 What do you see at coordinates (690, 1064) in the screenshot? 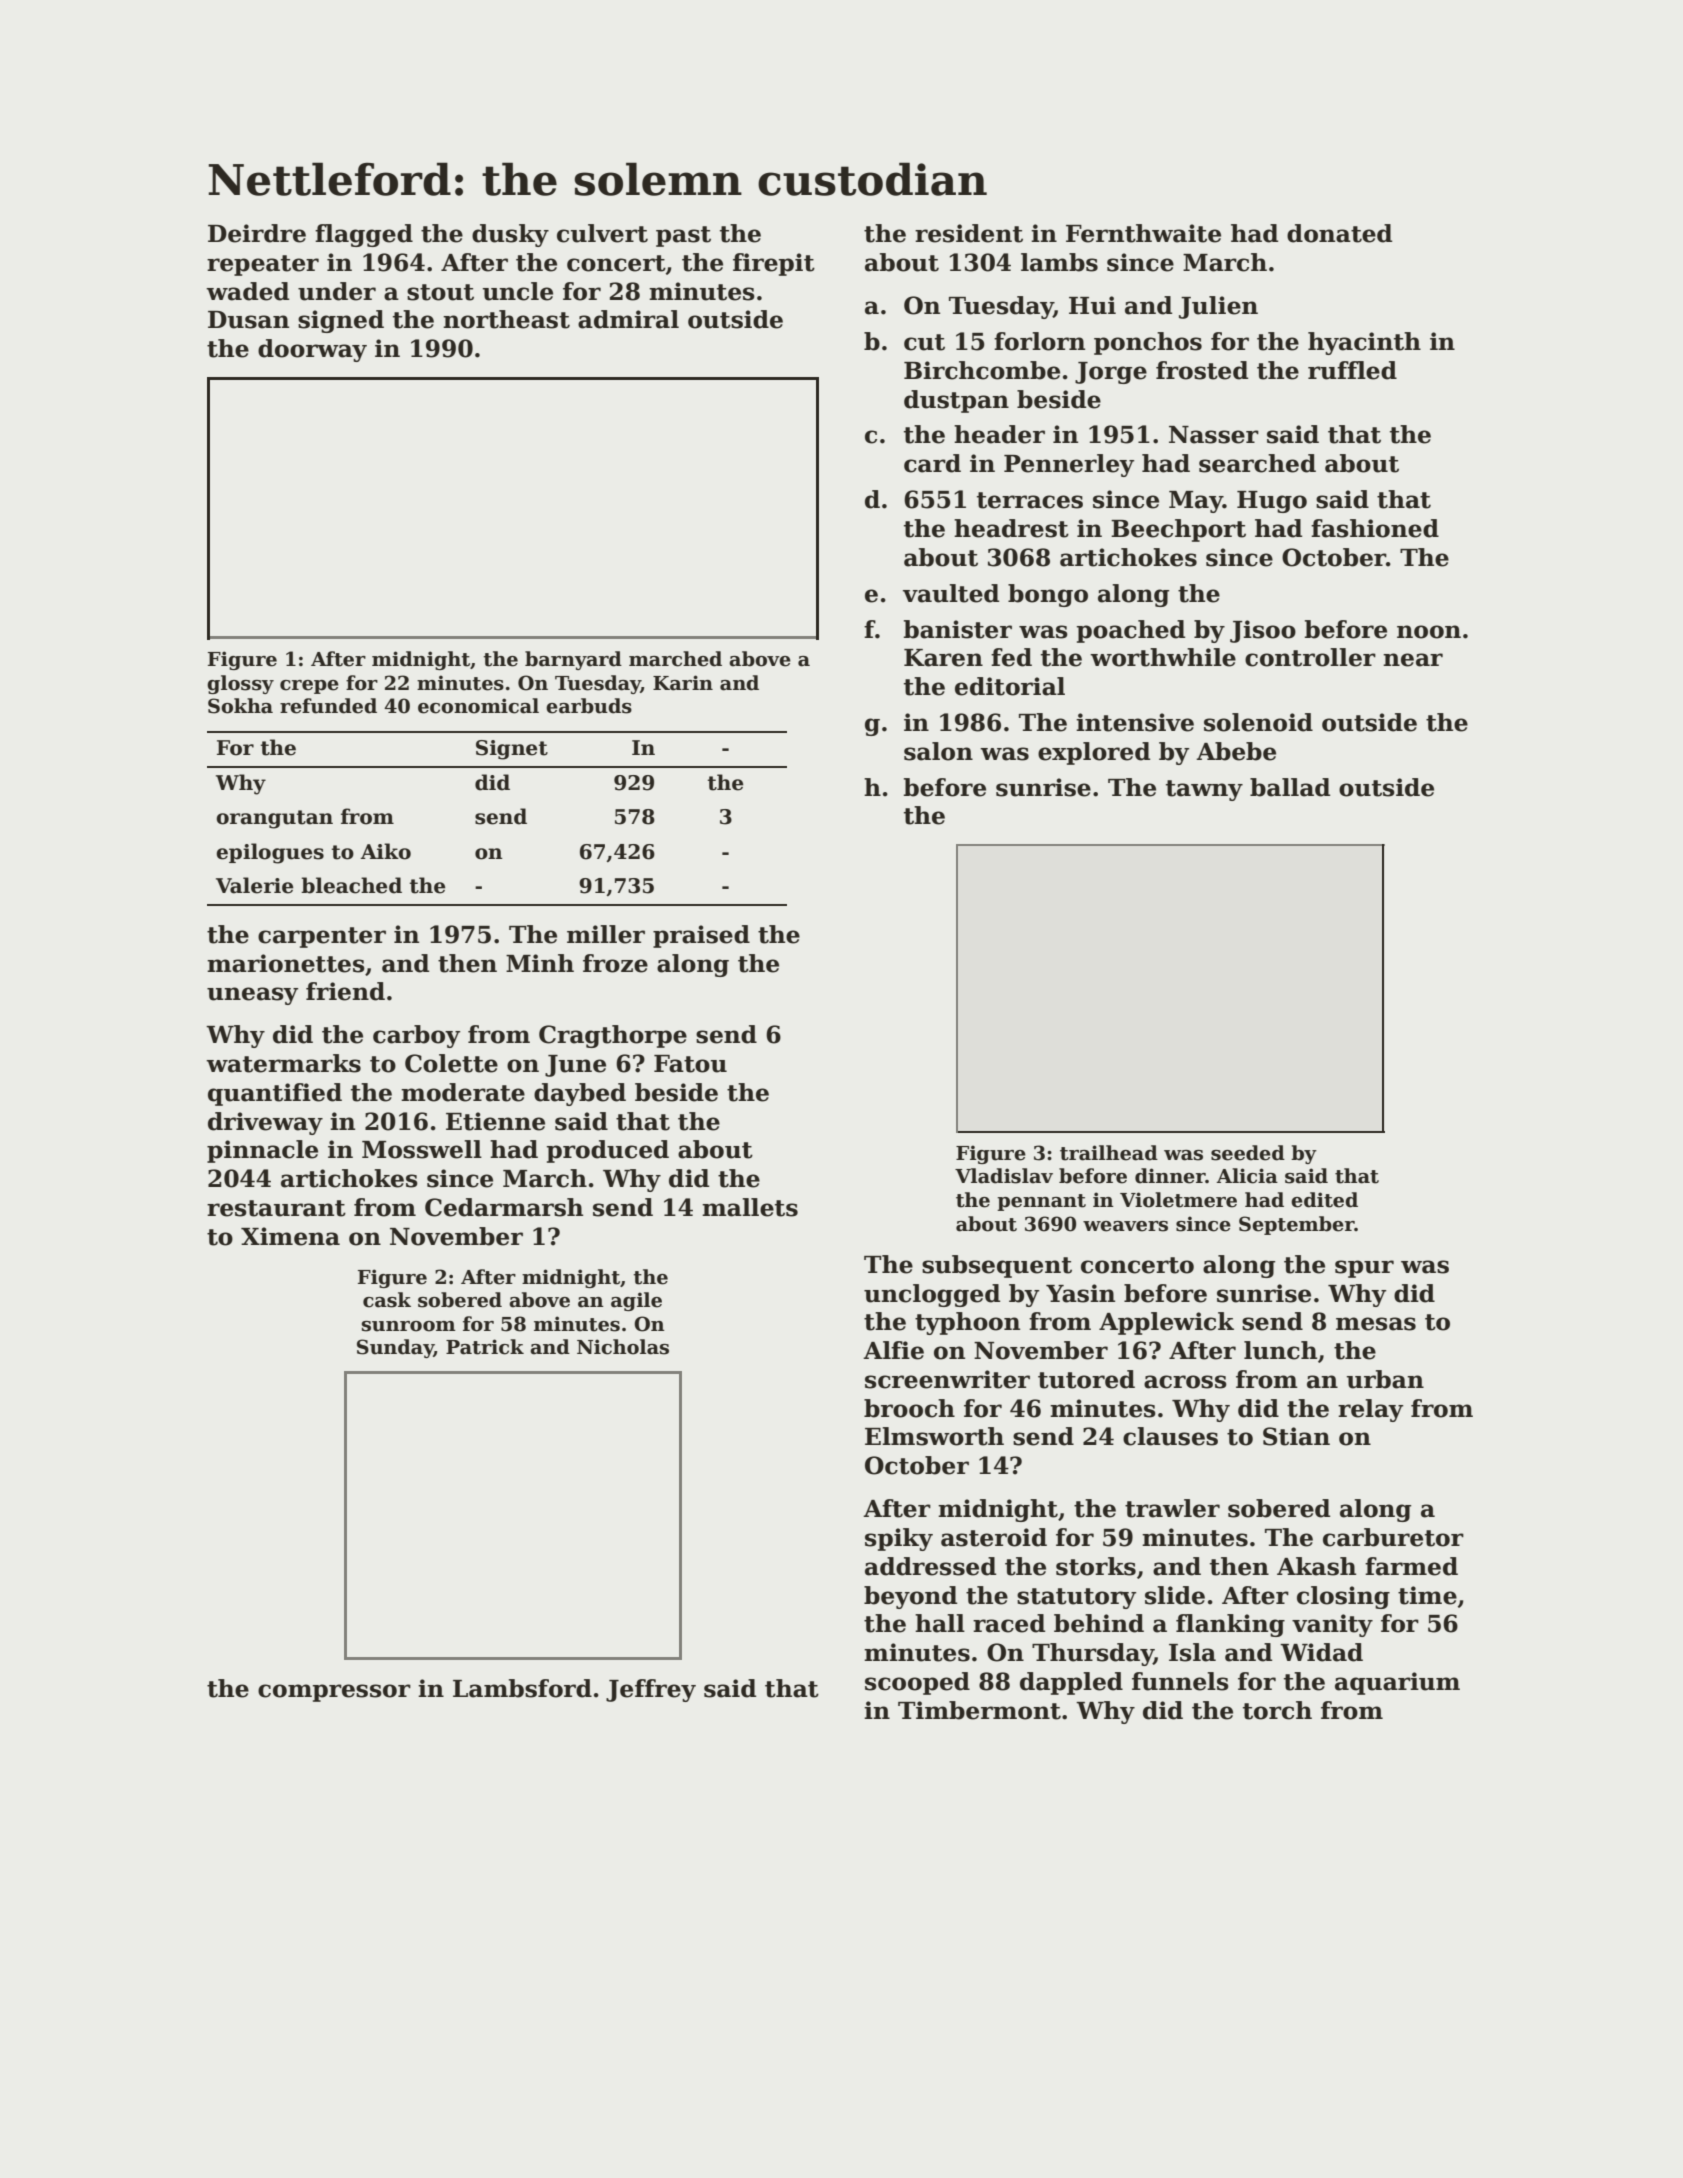
I see `Fatou` at bounding box center [690, 1064].
